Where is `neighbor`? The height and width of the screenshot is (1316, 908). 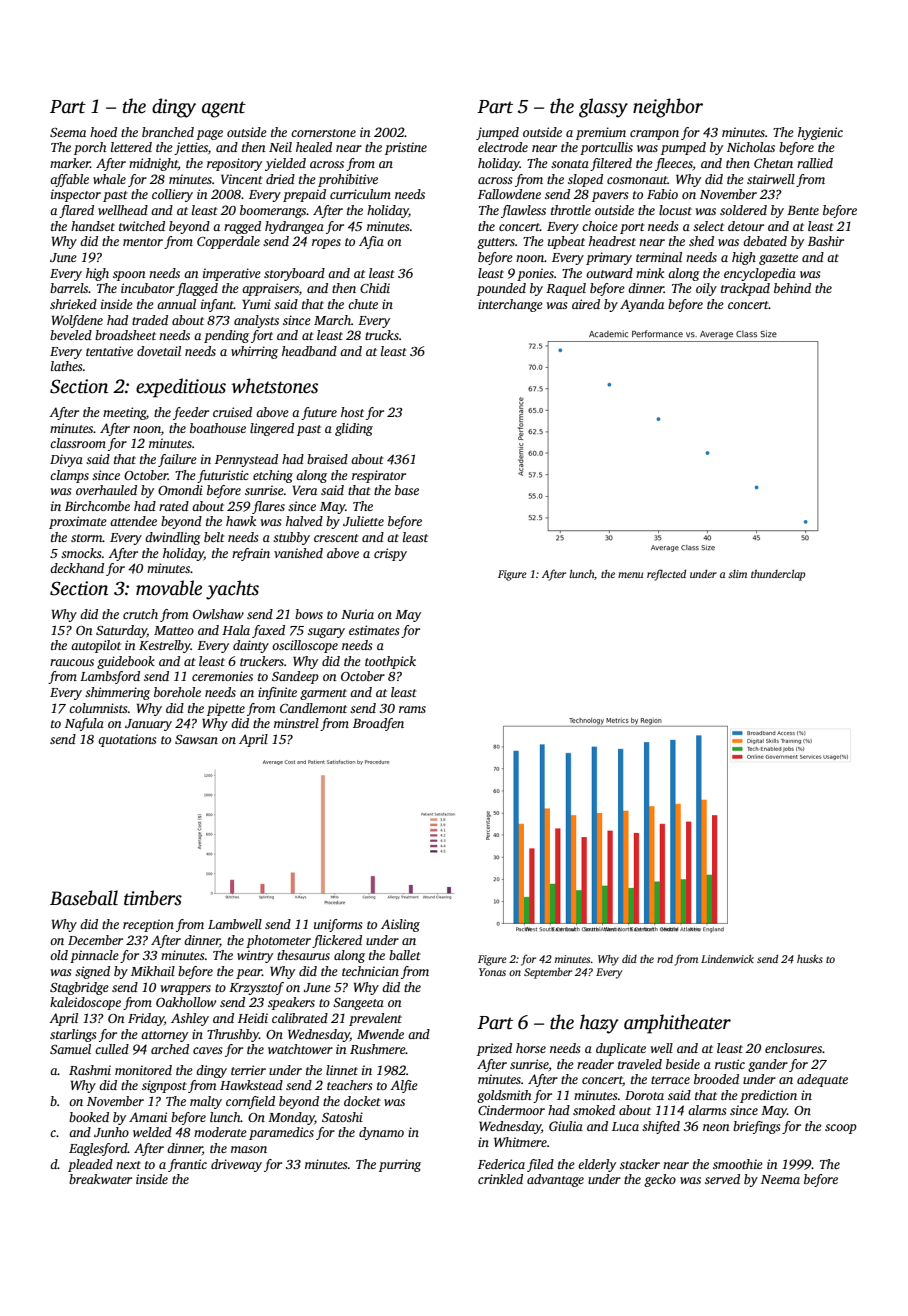
neighbor is located at coordinates (668, 108).
